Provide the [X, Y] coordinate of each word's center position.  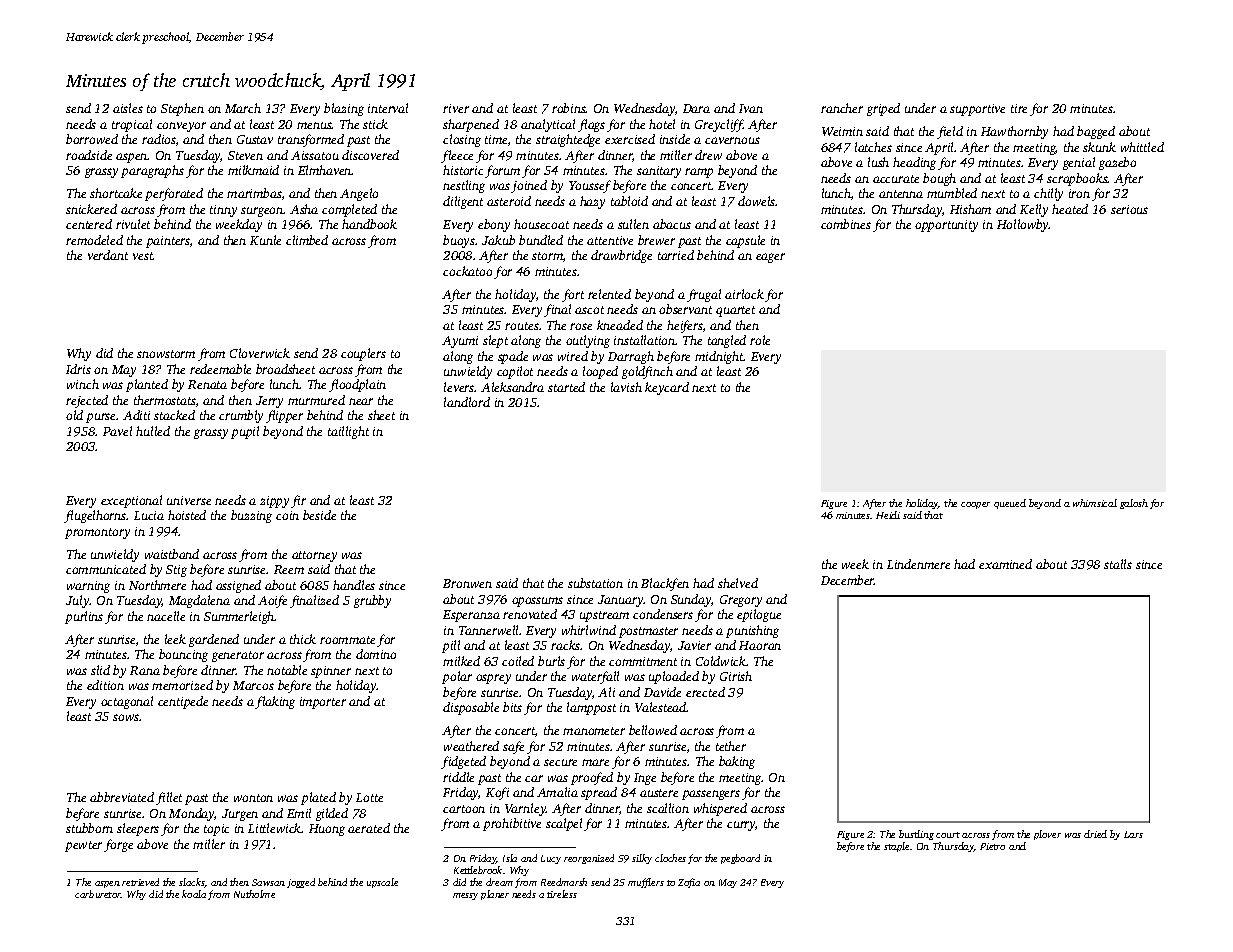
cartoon [464, 809]
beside [319, 515]
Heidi [888, 515]
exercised [630, 139]
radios [159, 139]
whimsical [1095, 503]
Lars [1133, 834]
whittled [1142, 147]
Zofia [689, 883]
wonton [253, 798]
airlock [744, 294]
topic [216, 830]
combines [846, 224]
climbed [307, 240]
